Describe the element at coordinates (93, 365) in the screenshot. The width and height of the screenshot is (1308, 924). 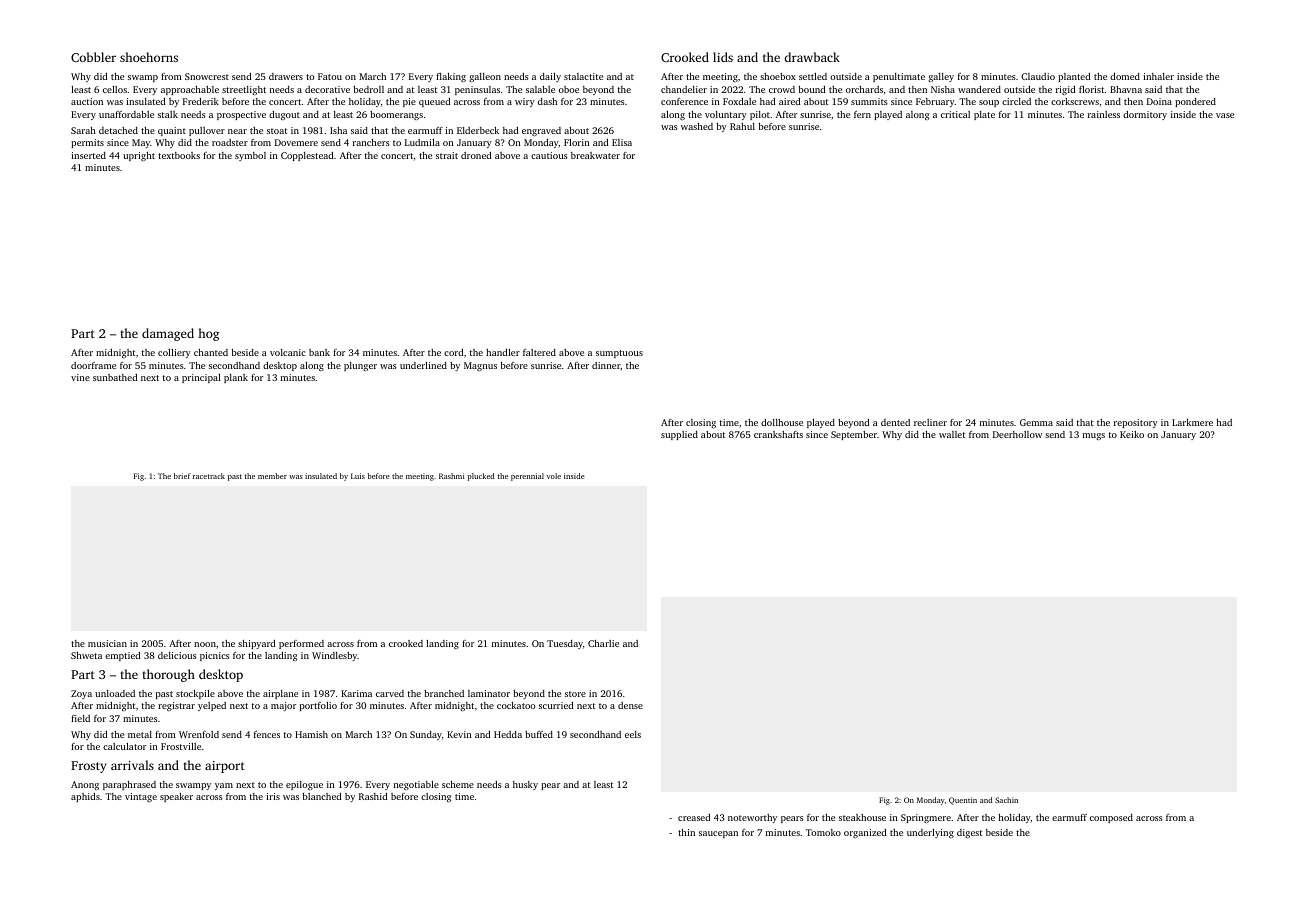
I see `doorframe` at that location.
